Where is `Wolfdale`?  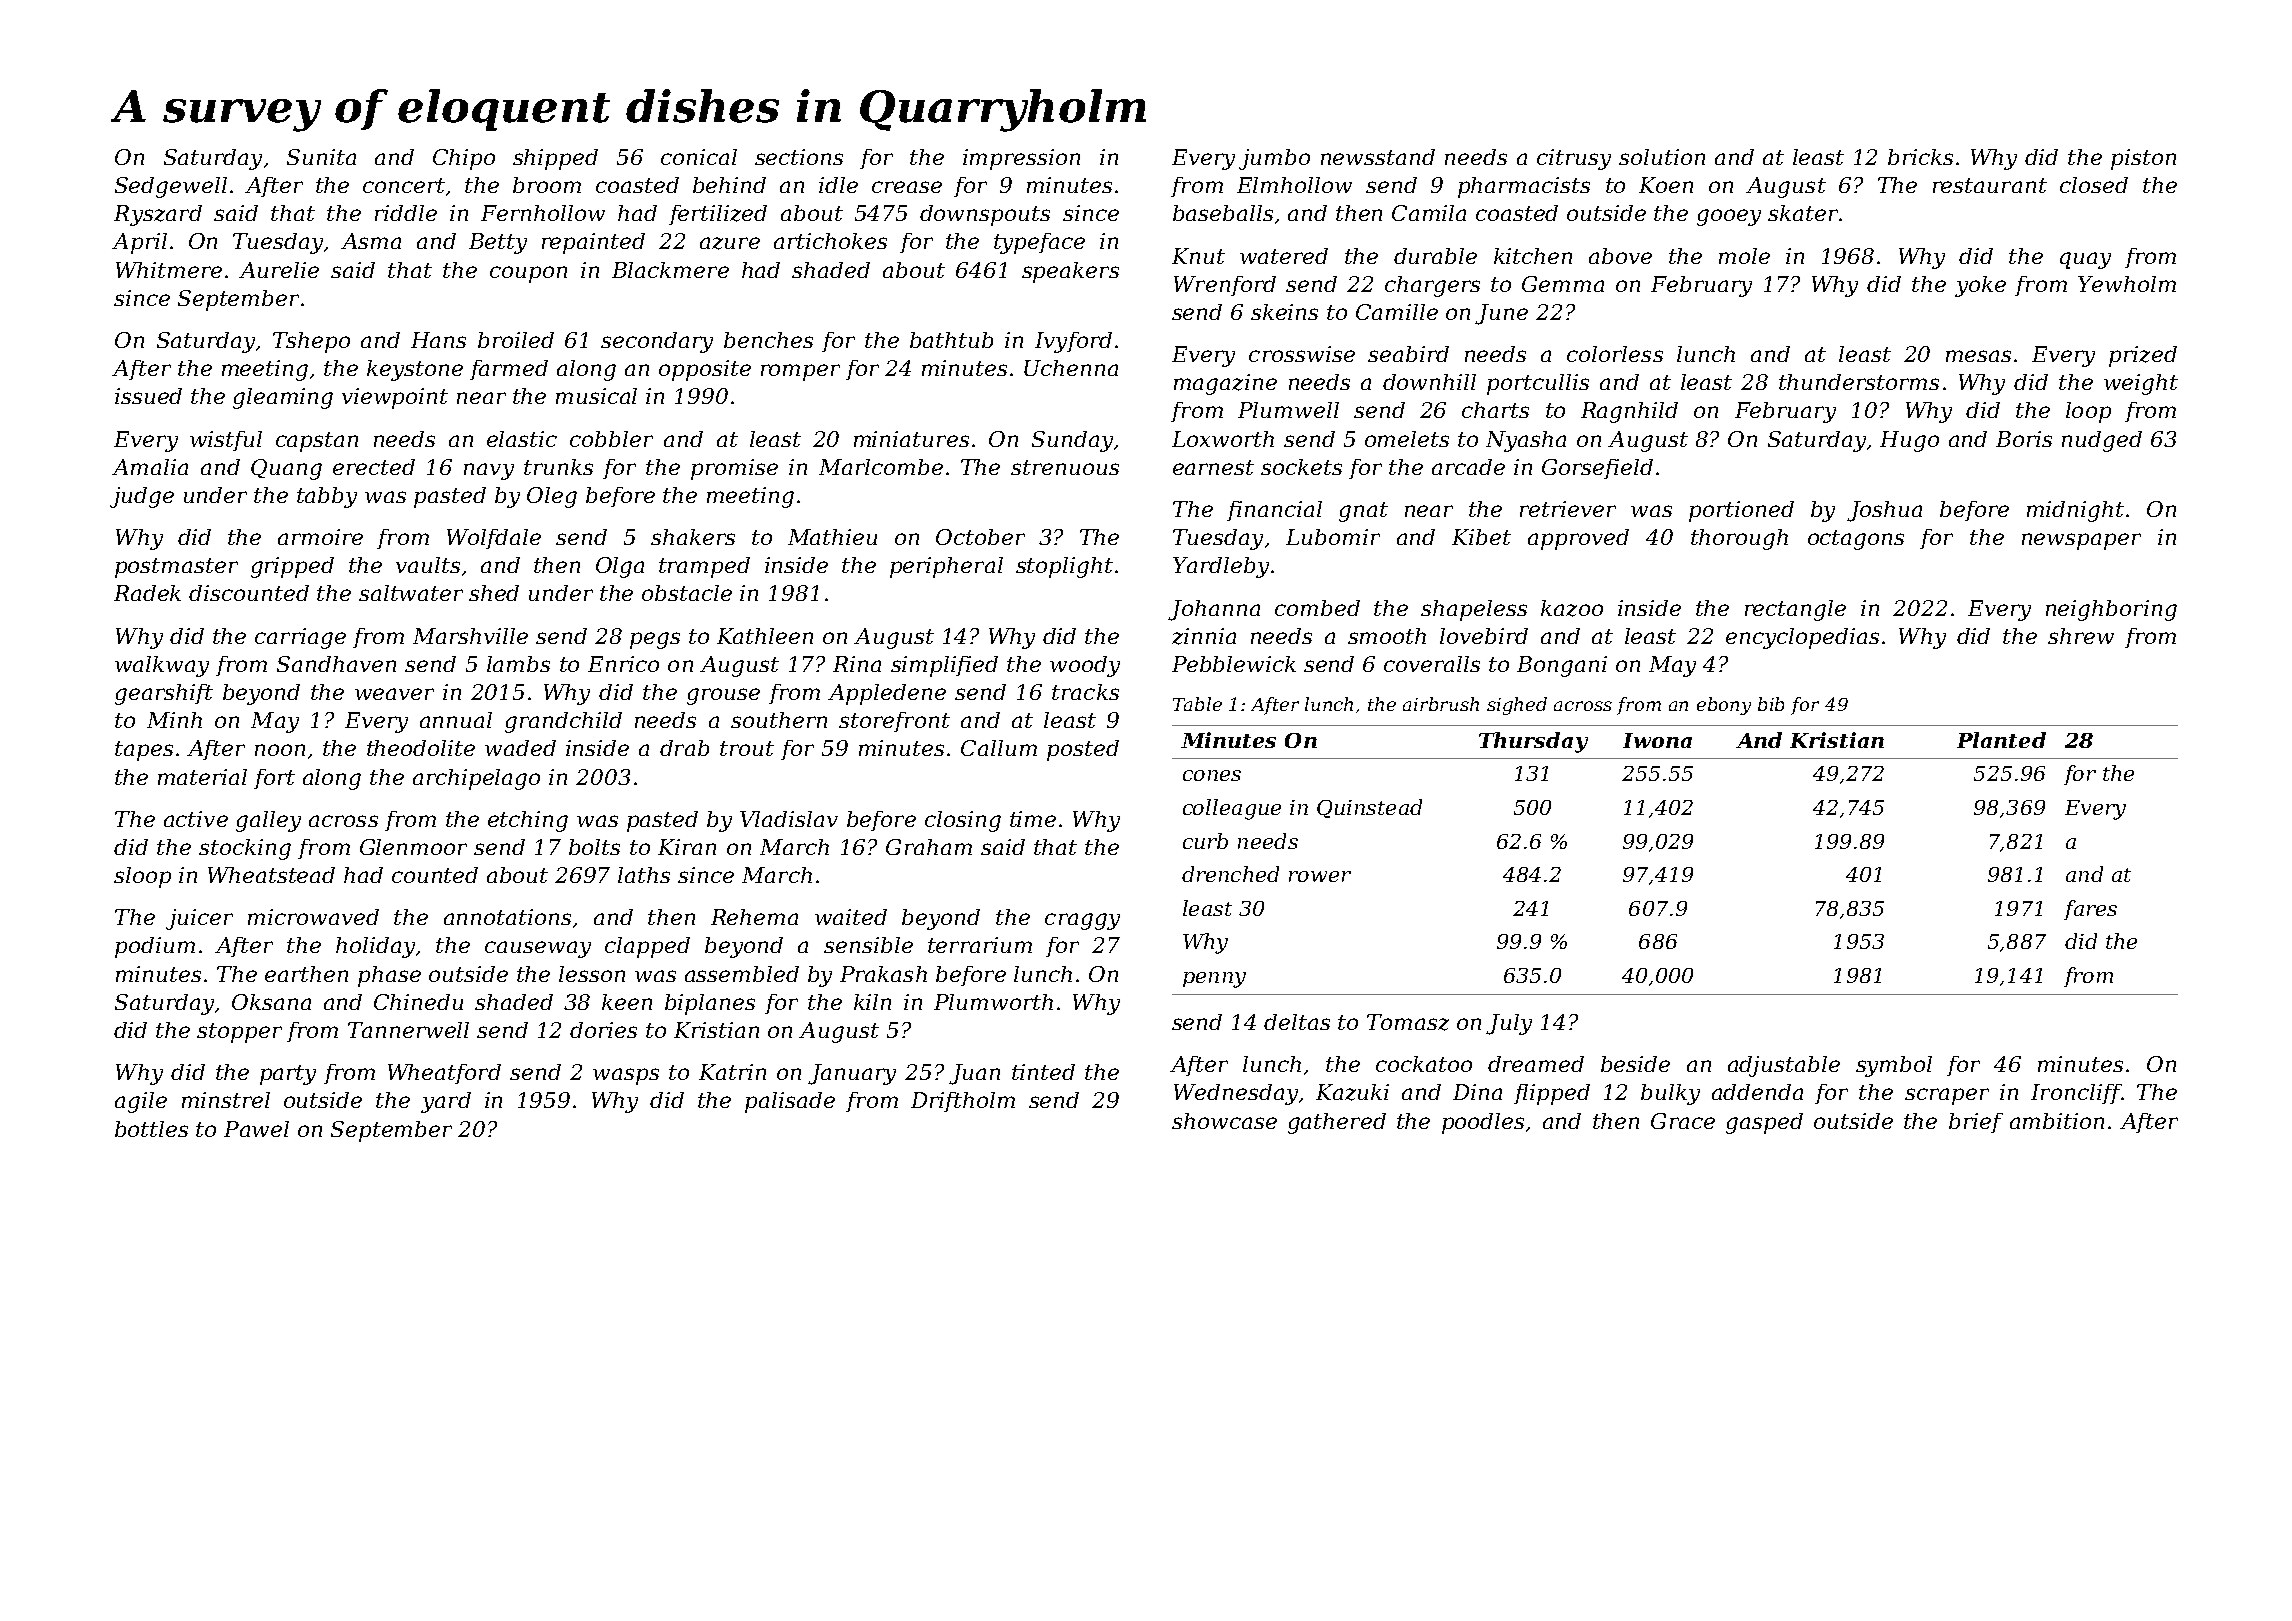 Wolfdale is located at coordinates (494, 539).
